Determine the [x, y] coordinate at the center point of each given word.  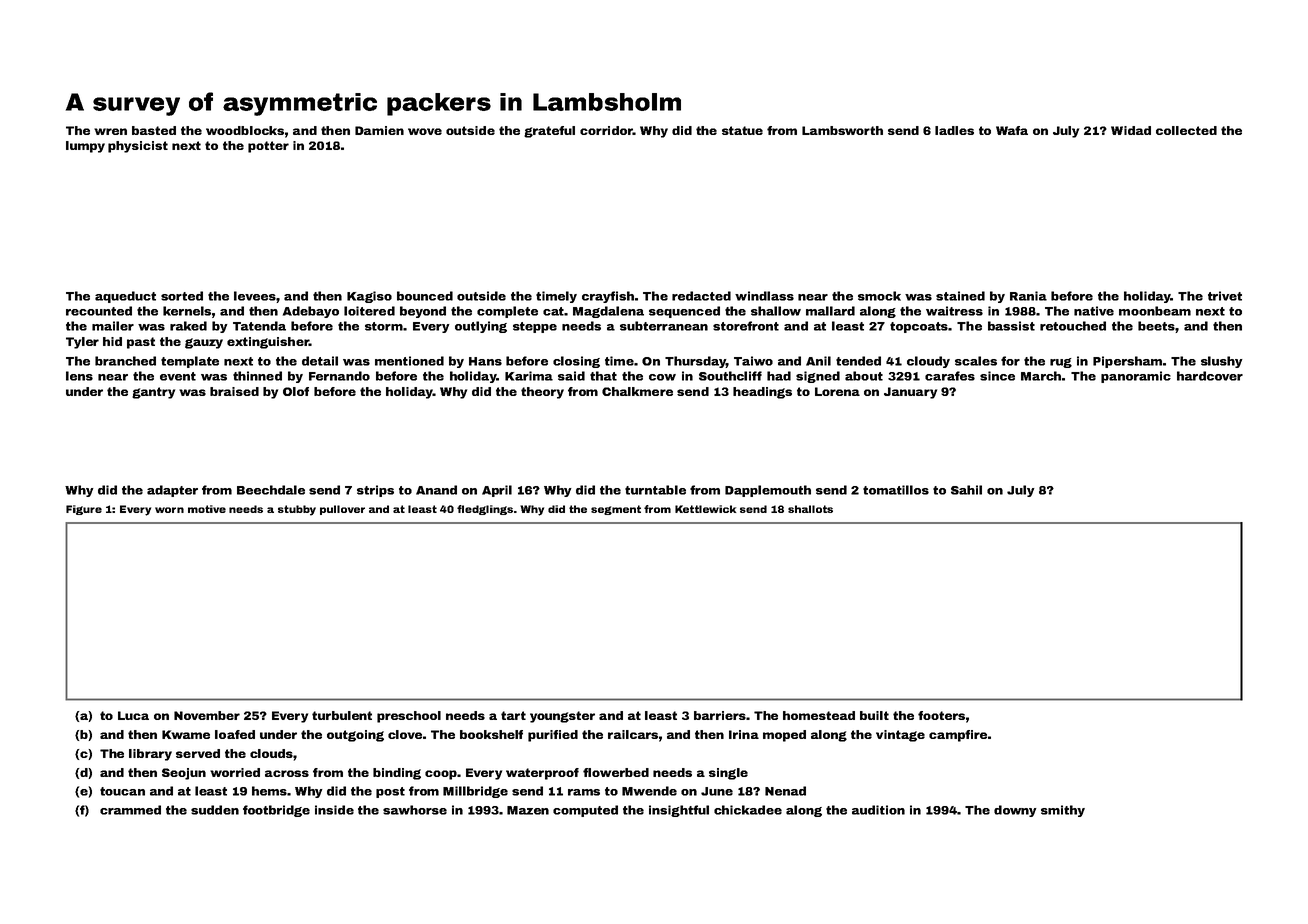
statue [742, 130]
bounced [425, 296]
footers [941, 715]
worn [169, 510]
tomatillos [896, 490]
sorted [182, 296]
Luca [133, 715]
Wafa [1012, 130]
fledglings [485, 510]
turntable [655, 490]
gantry [153, 393]
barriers [720, 715]
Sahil [966, 490]
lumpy [85, 147]
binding [397, 774]
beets [1156, 326]
